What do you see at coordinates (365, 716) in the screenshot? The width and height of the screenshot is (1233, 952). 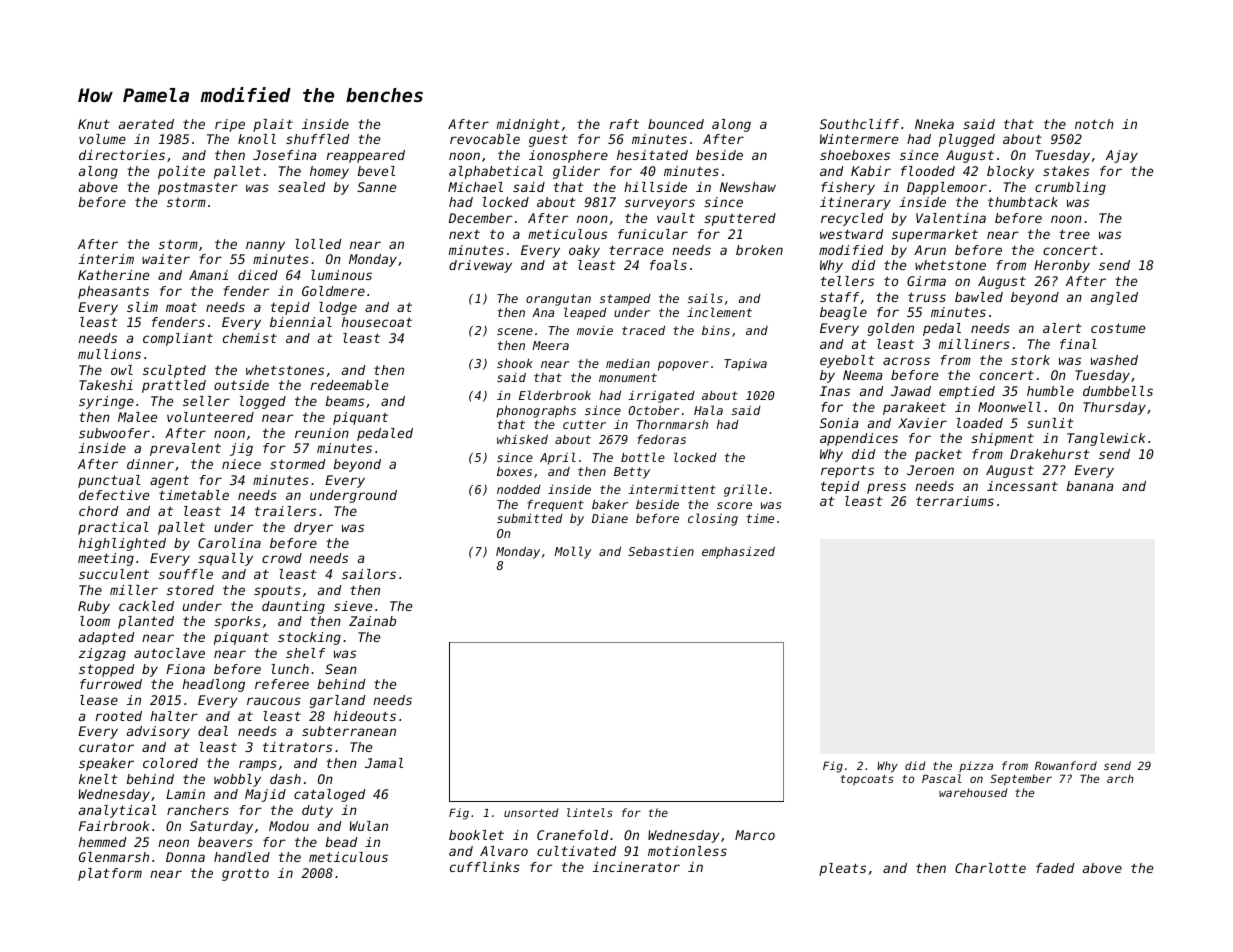 I see `hideouts` at bounding box center [365, 716].
